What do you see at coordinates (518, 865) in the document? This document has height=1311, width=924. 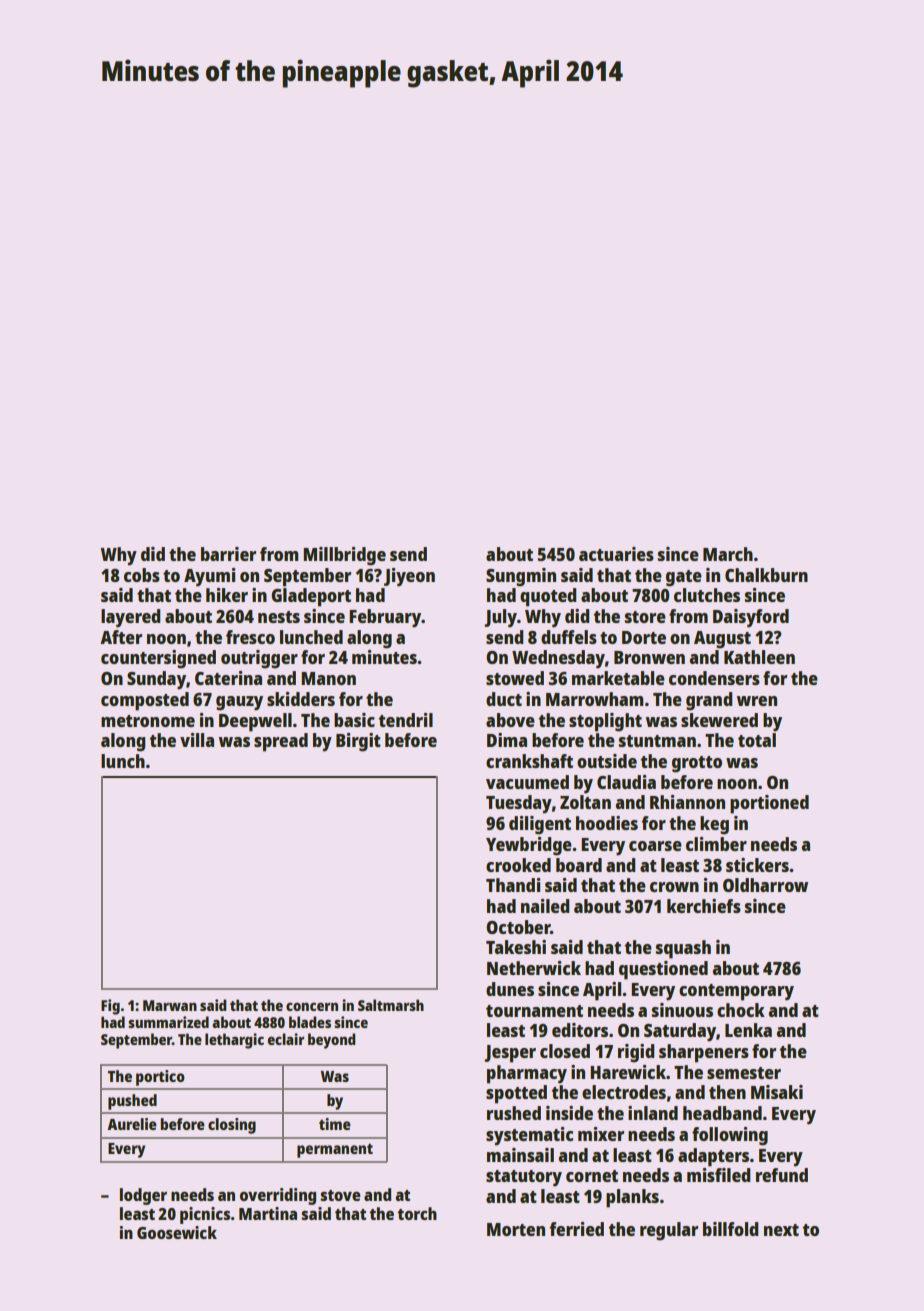 I see `crooked` at bounding box center [518, 865].
